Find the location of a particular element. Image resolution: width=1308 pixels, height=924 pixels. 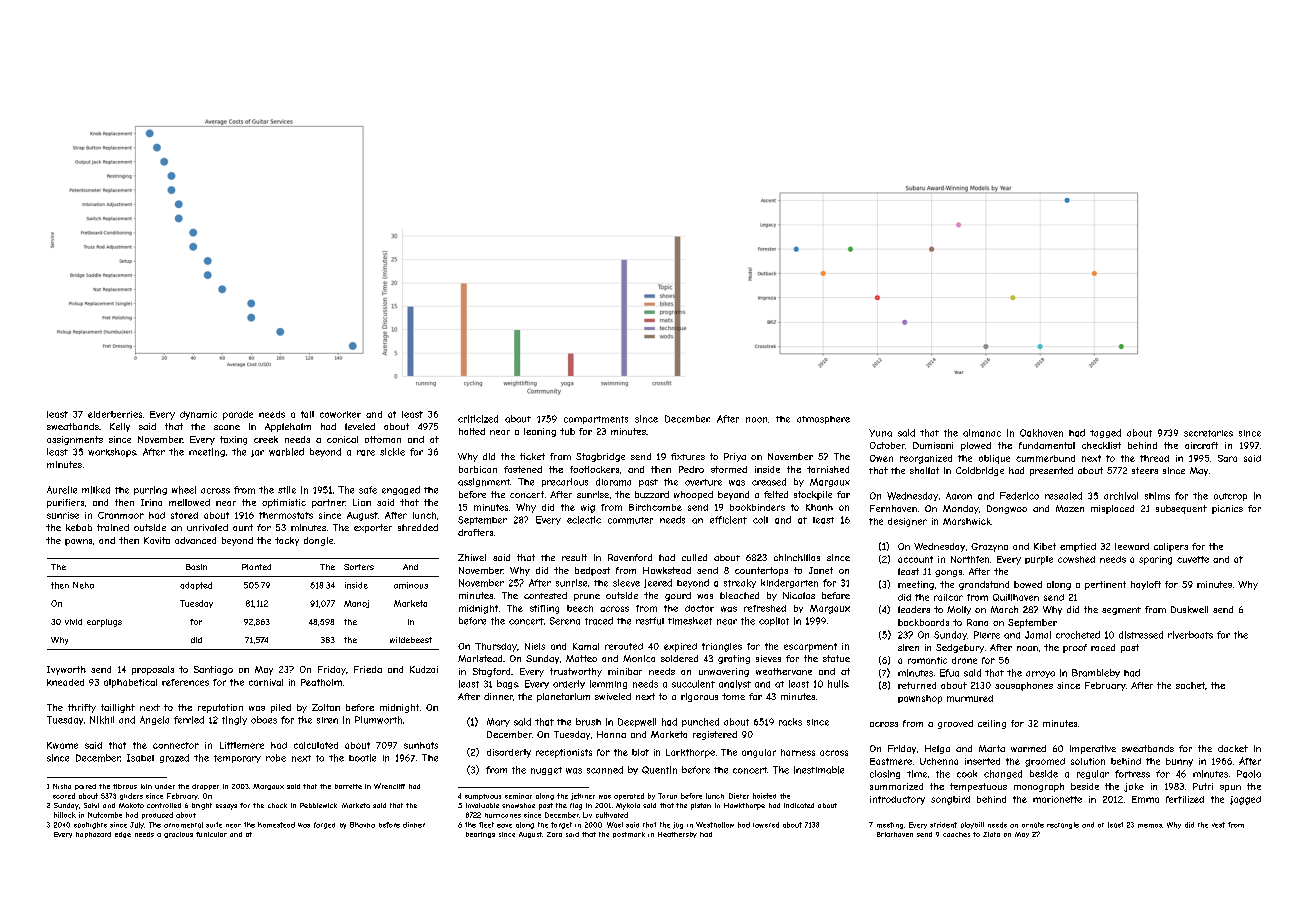

Zlata is located at coordinates (991, 834).
